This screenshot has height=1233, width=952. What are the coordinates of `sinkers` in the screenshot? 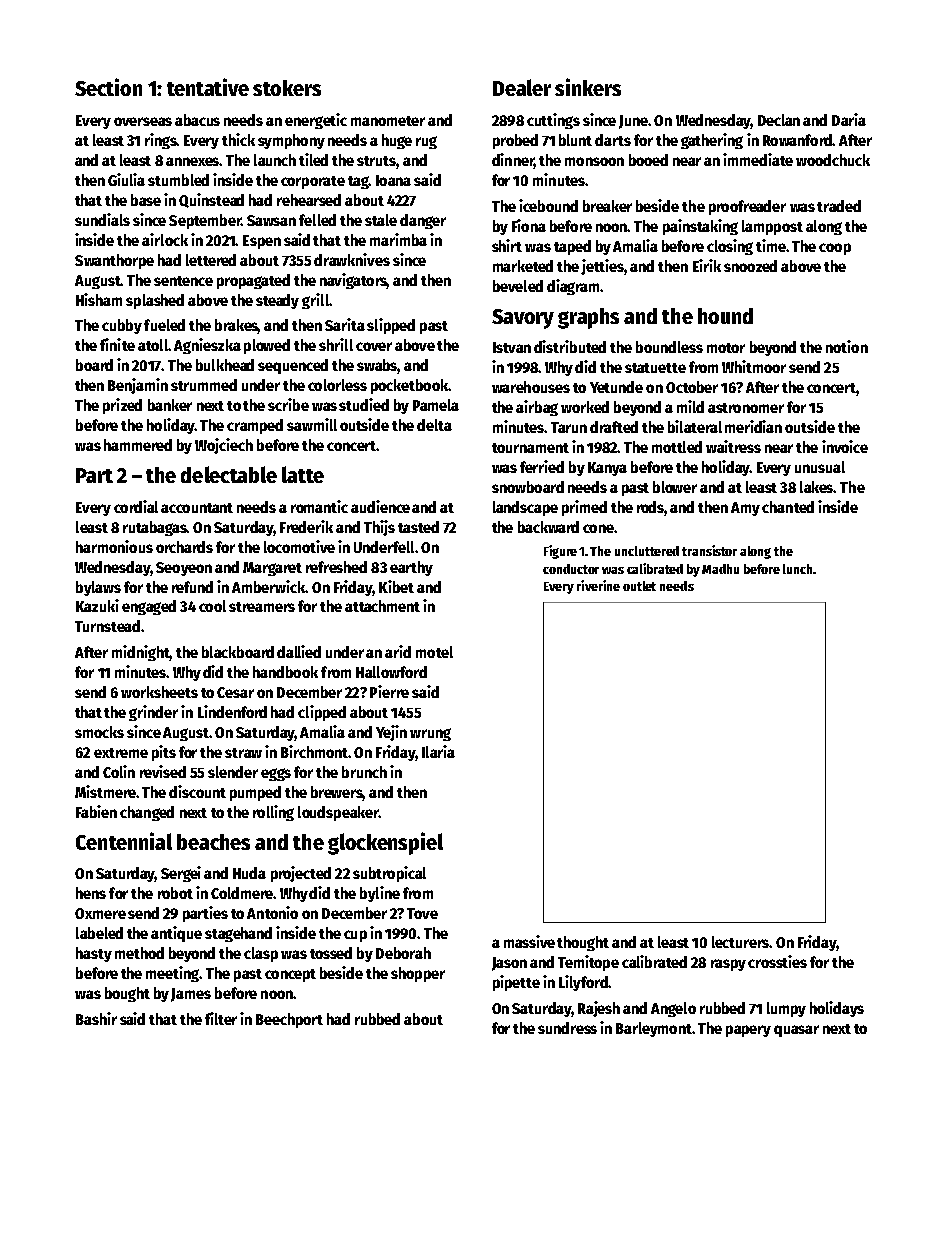 It's located at (588, 87).
